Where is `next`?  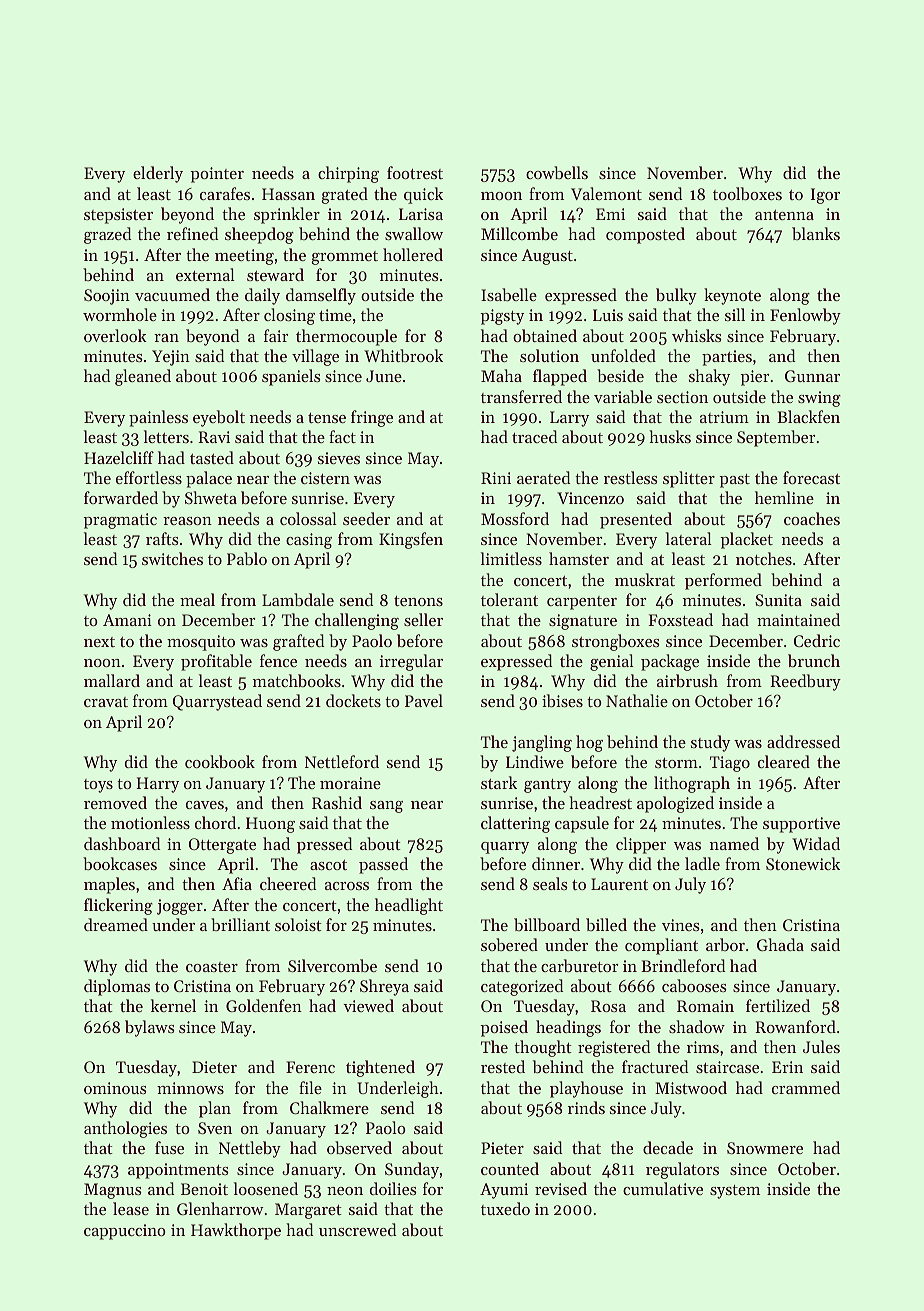
next is located at coordinates (99, 642).
